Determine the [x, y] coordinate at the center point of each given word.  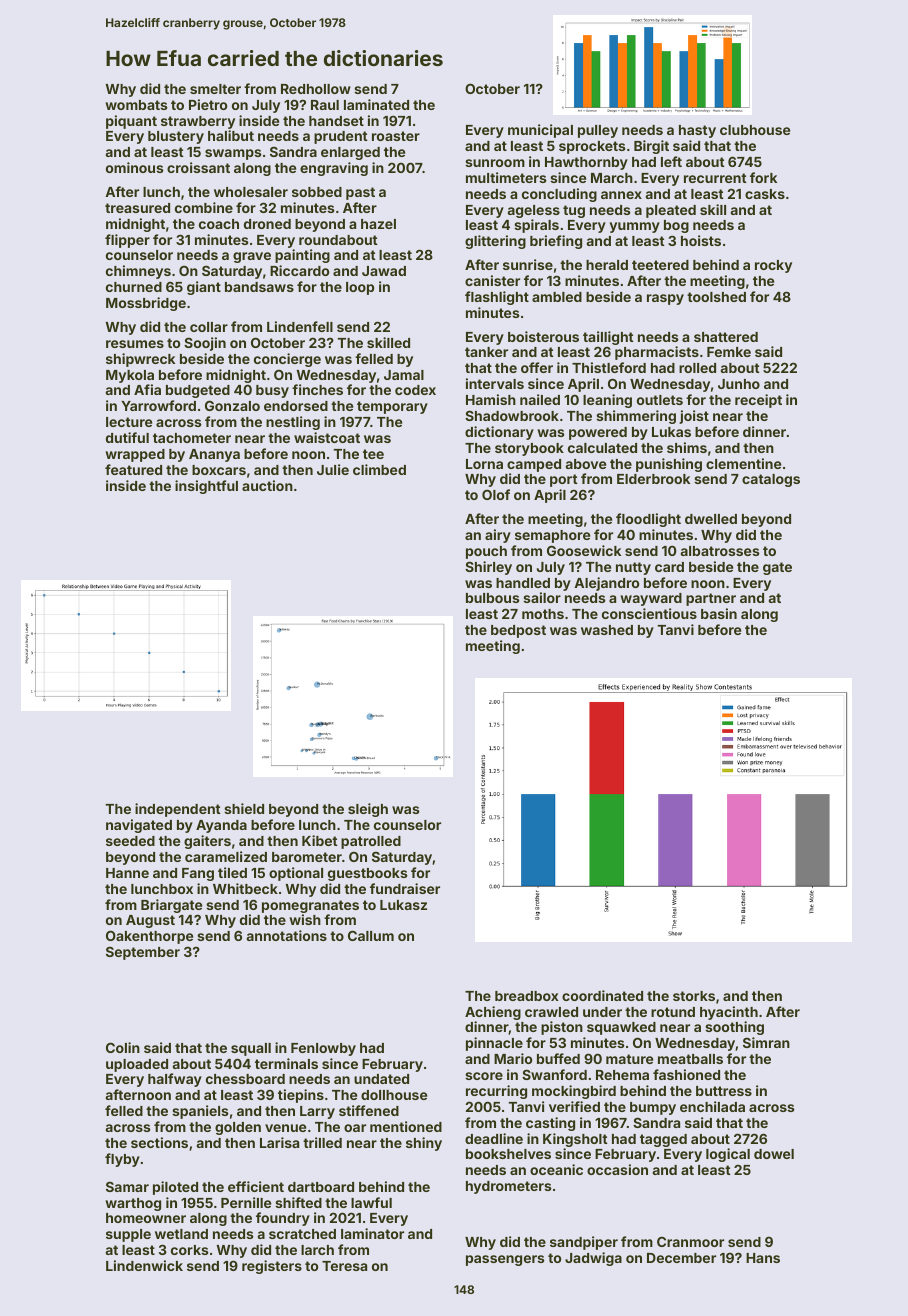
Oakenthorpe [149, 937]
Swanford [554, 1074]
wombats [136, 105]
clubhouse [755, 130]
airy [498, 536]
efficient [256, 1186]
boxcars [219, 470]
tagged [663, 1140]
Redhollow [316, 89]
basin [719, 613]
